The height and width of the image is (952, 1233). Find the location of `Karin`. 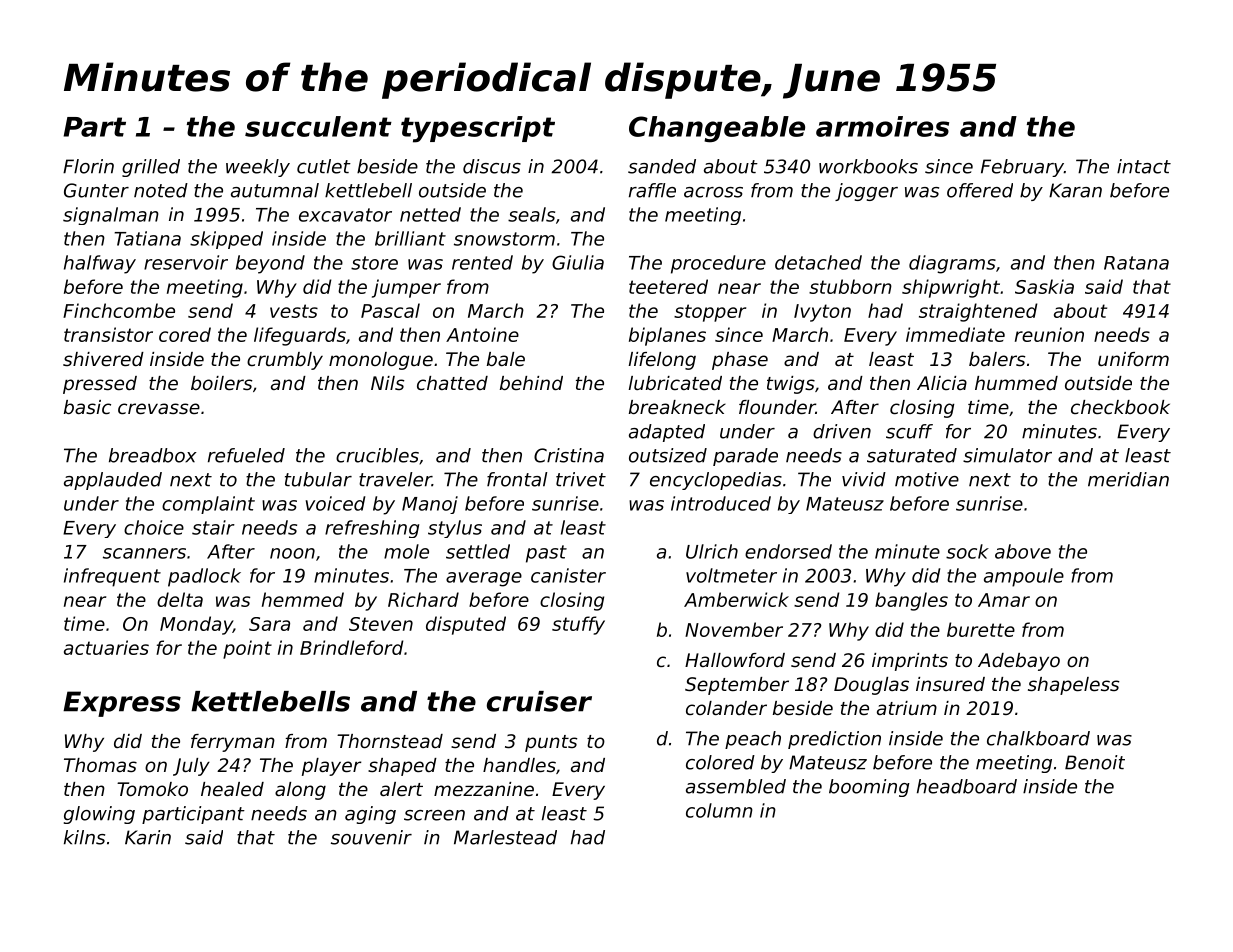

Karin is located at coordinates (148, 837).
